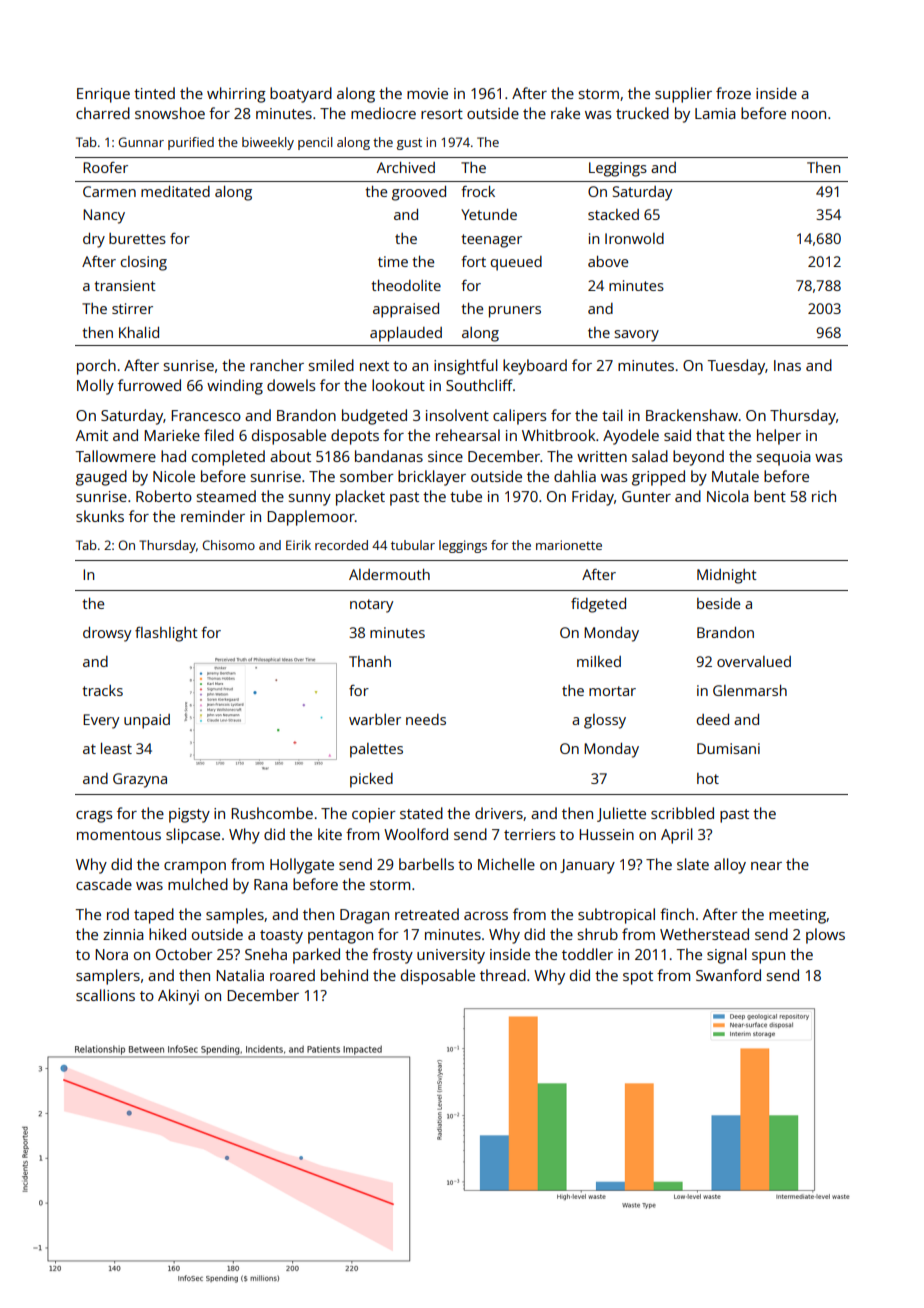 The image size is (924, 1308). What do you see at coordinates (104, 216) in the screenshot?
I see `Nancy` at bounding box center [104, 216].
